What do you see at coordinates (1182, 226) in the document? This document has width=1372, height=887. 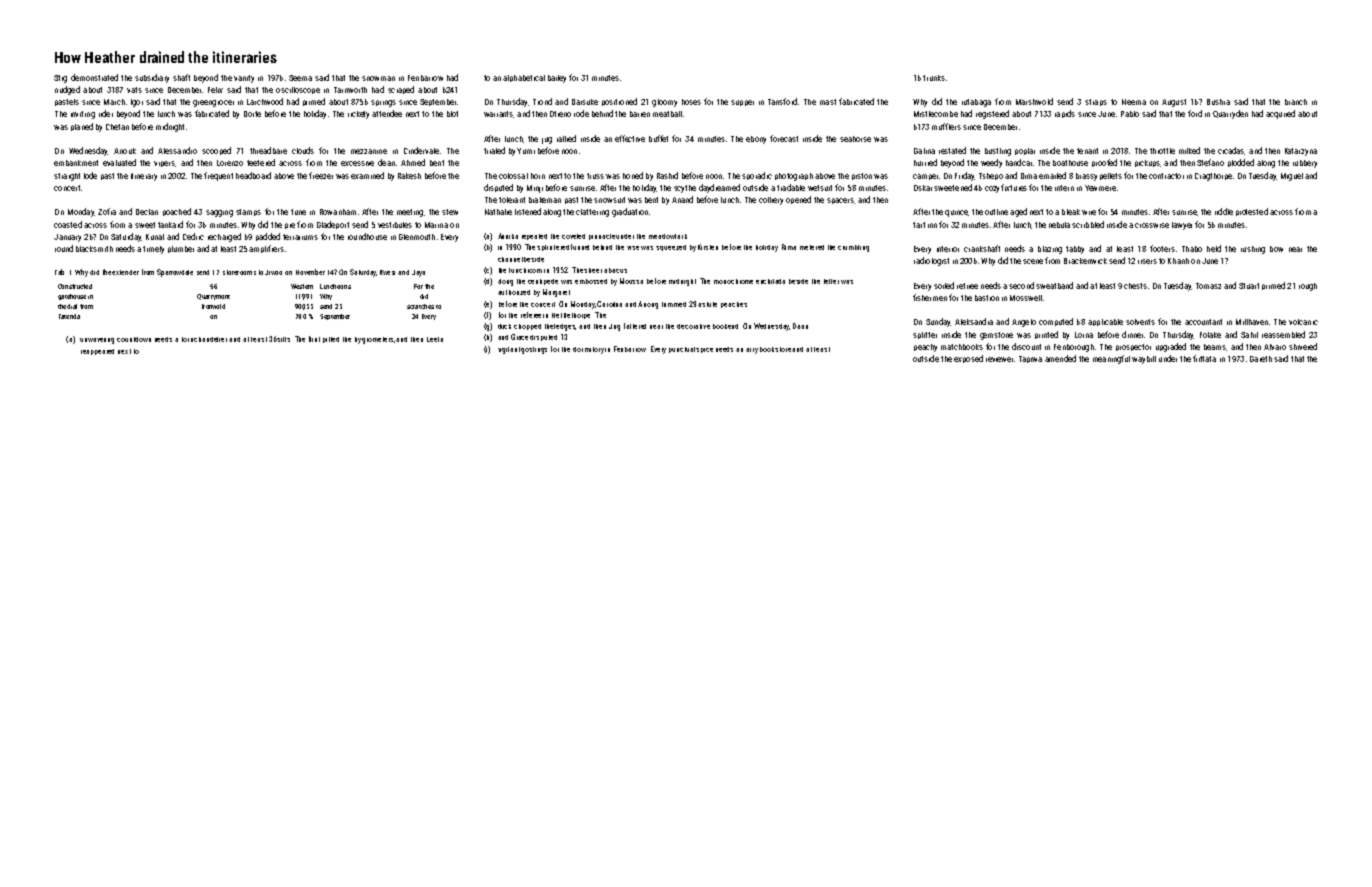 I see `lawyer` at bounding box center [1182, 226].
